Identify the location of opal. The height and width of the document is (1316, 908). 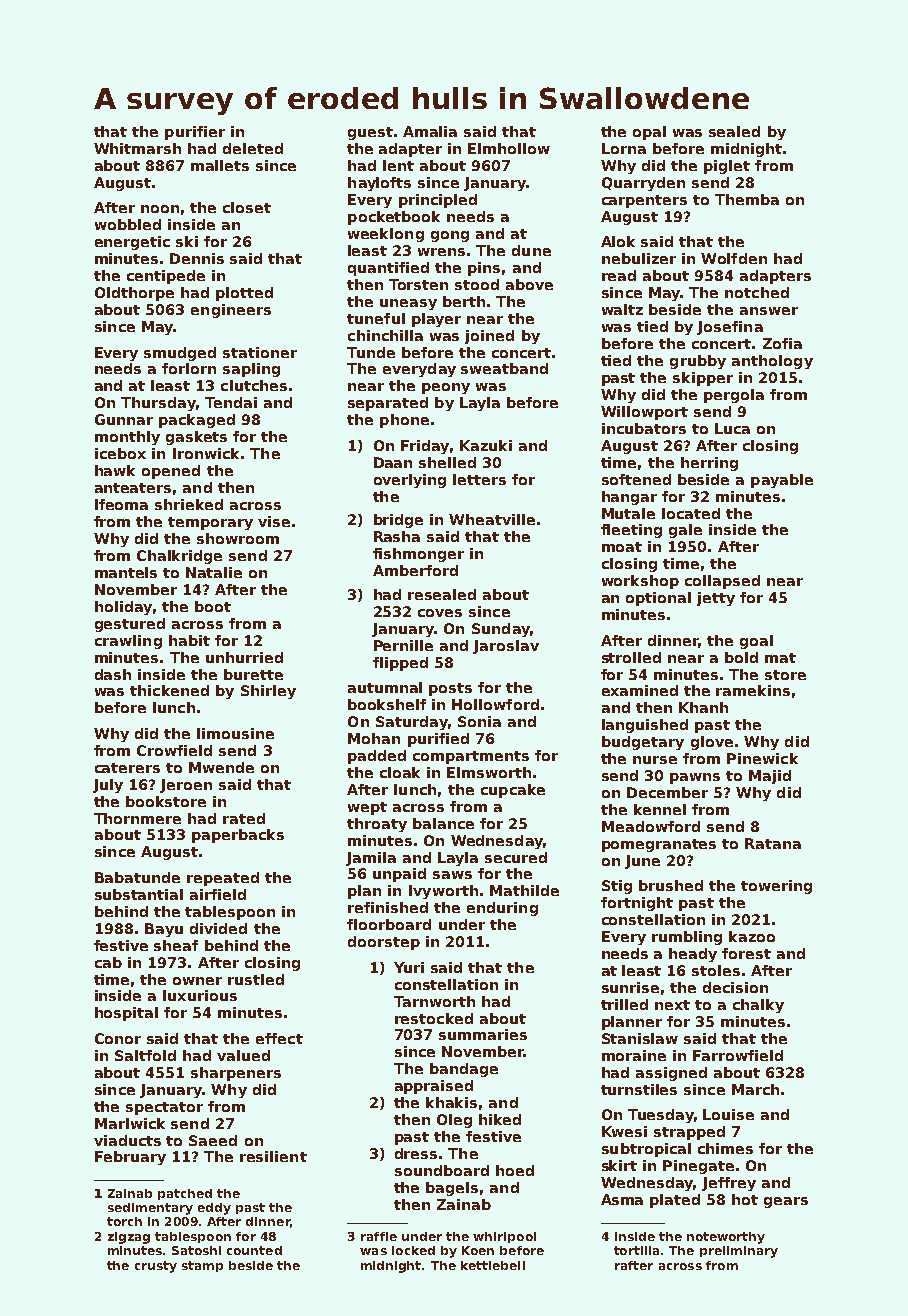
(649, 133).
